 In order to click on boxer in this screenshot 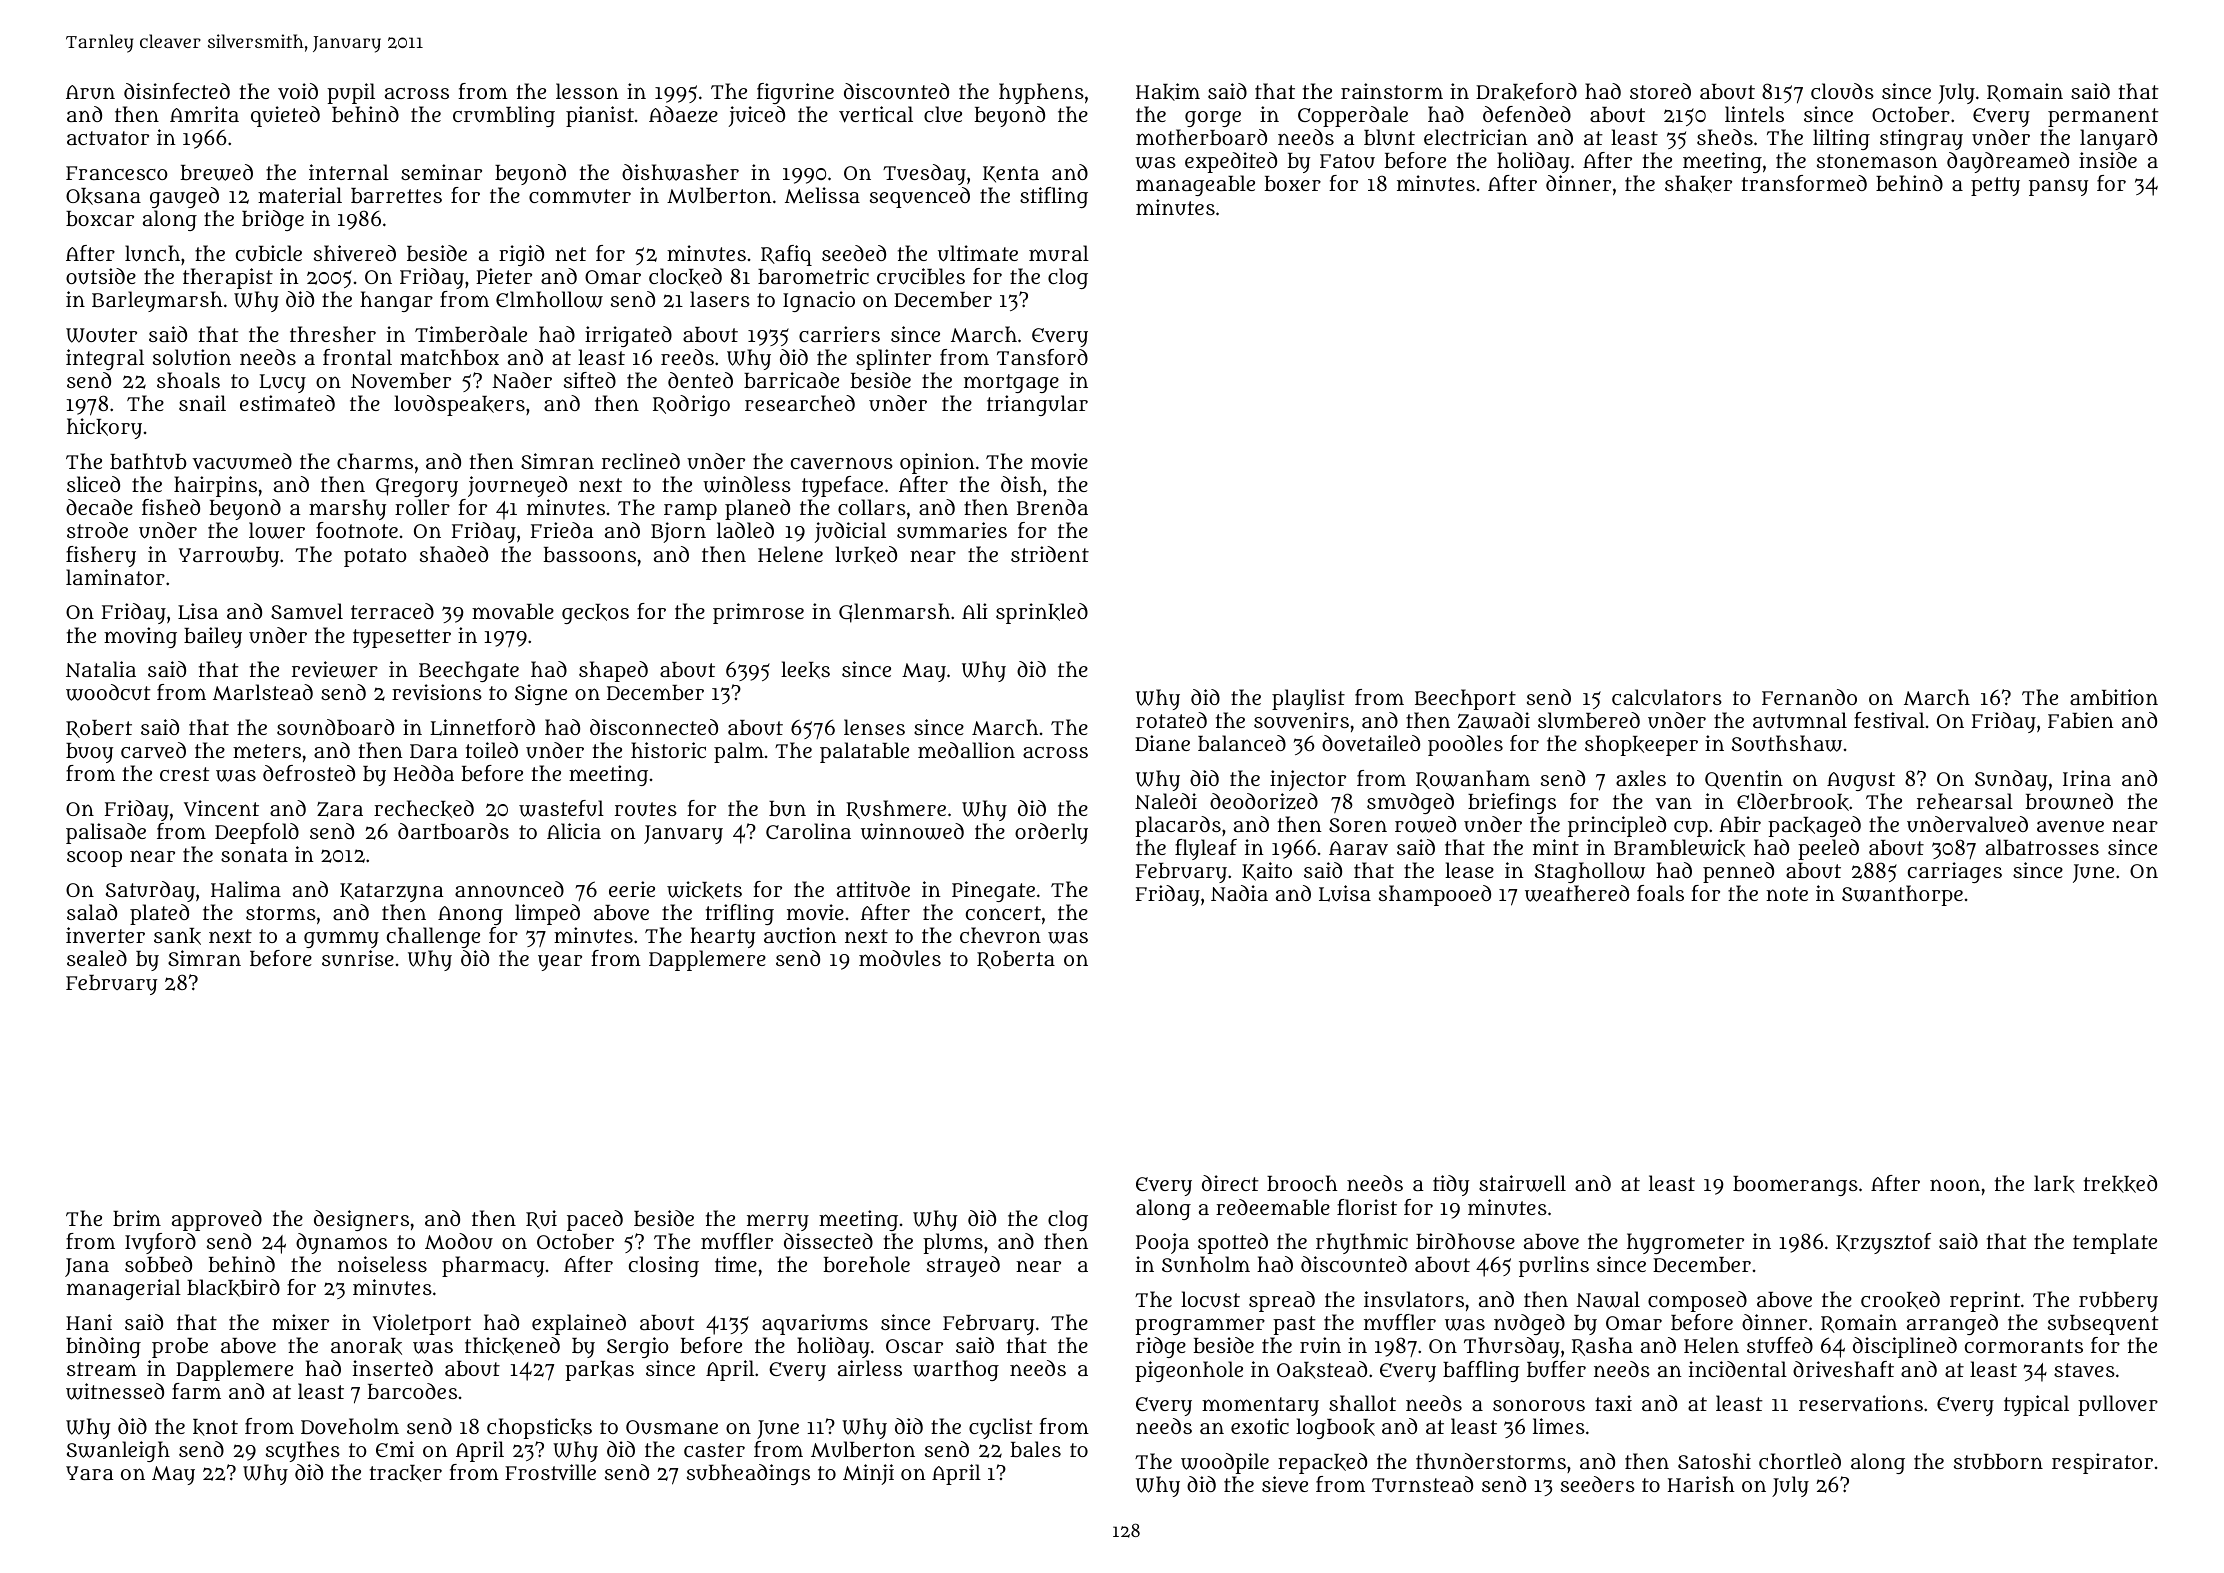, I will do `click(1292, 183)`.
